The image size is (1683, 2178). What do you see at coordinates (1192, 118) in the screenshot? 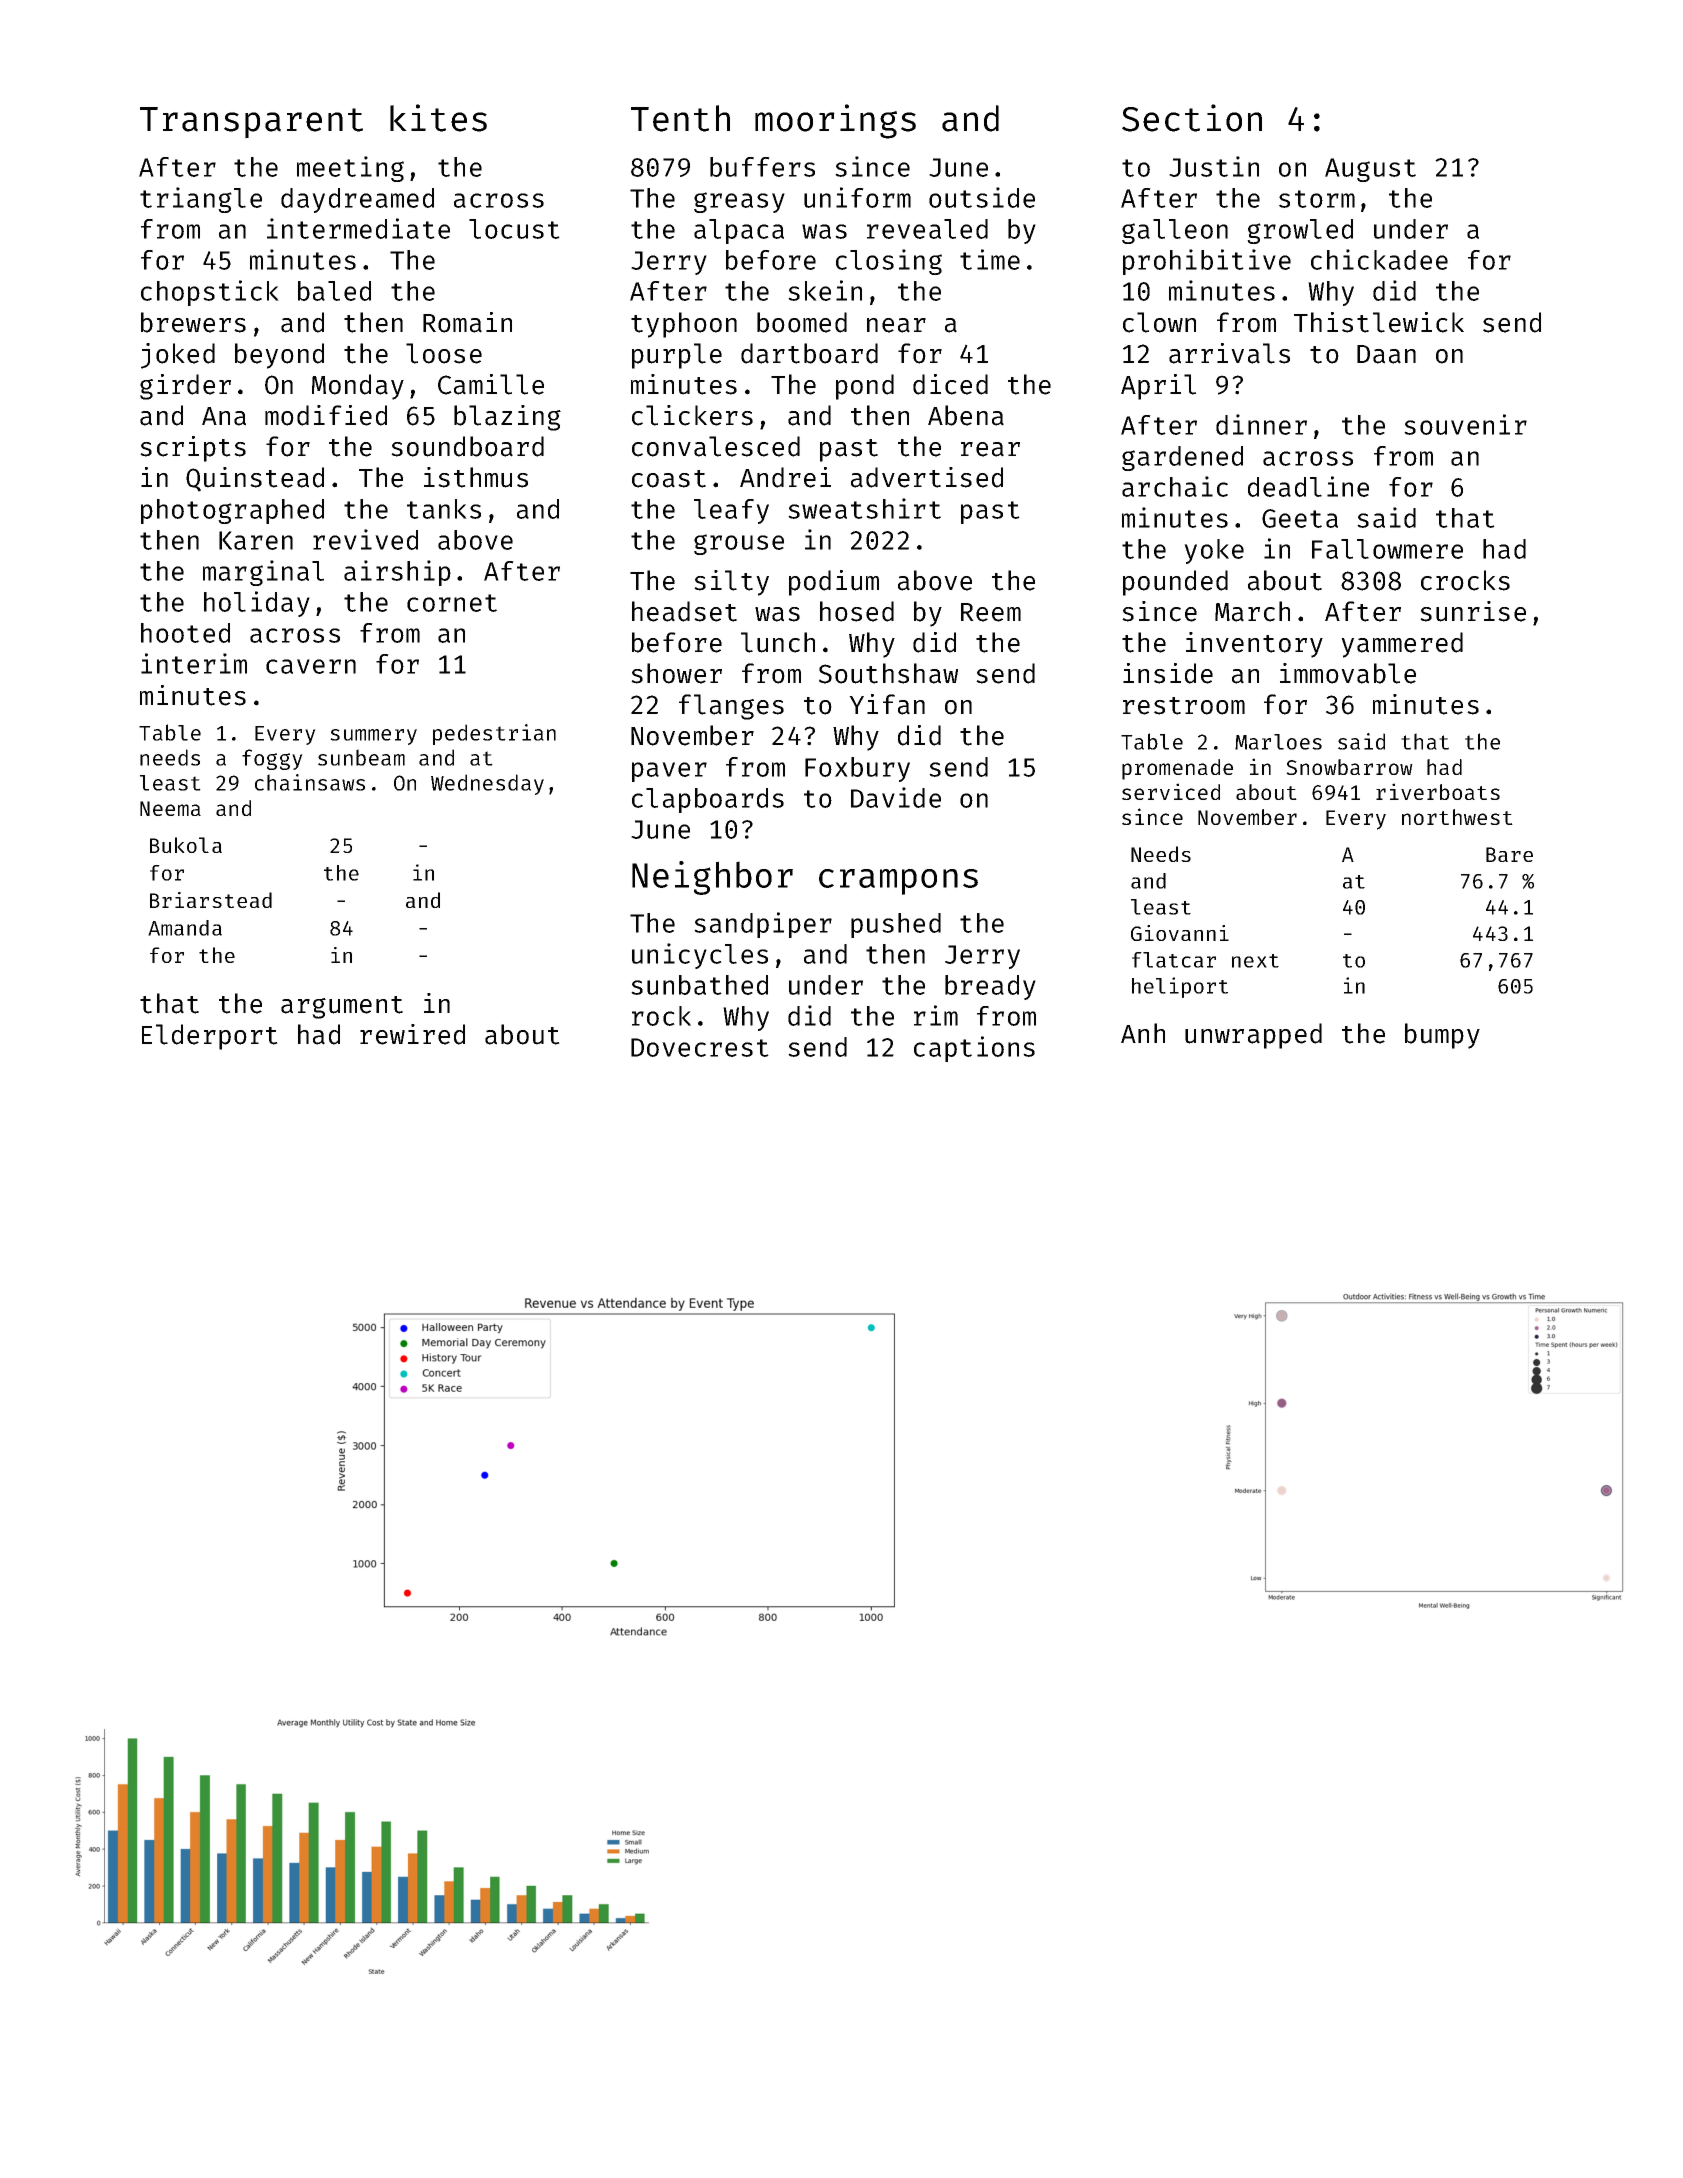
I see `Section` at bounding box center [1192, 118].
